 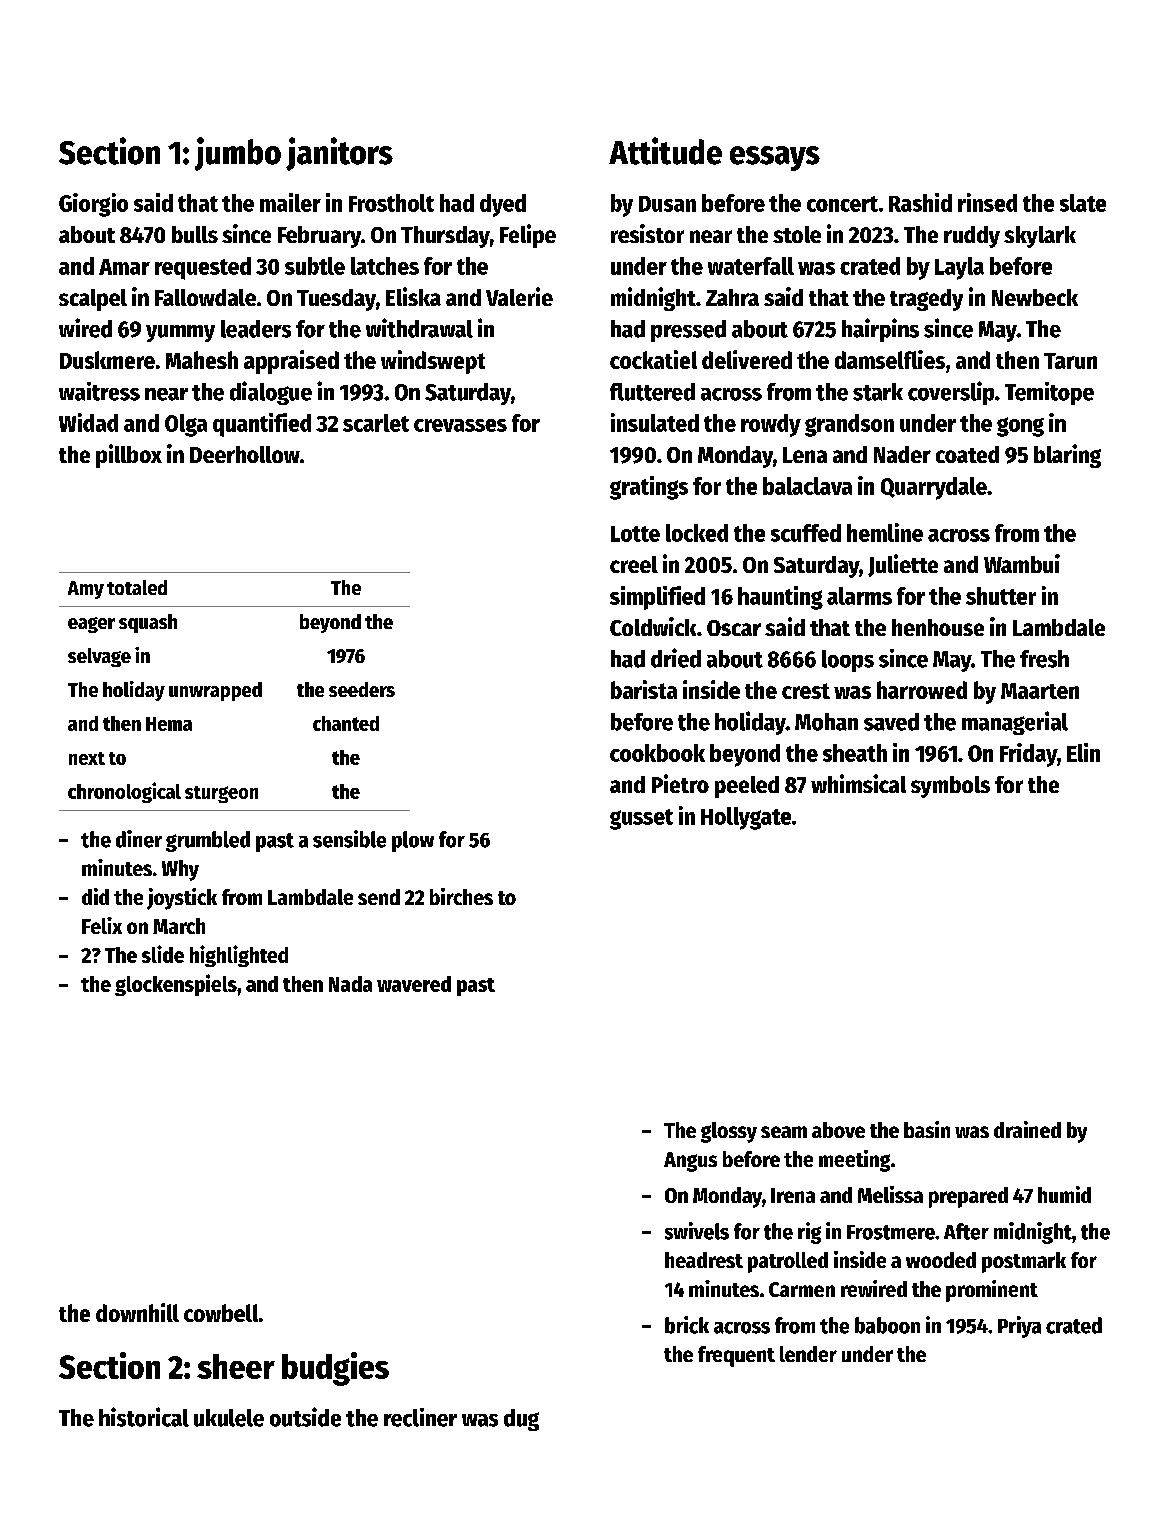 What do you see at coordinates (305, 1417) in the document?
I see `outside` at bounding box center [305, 1417].
